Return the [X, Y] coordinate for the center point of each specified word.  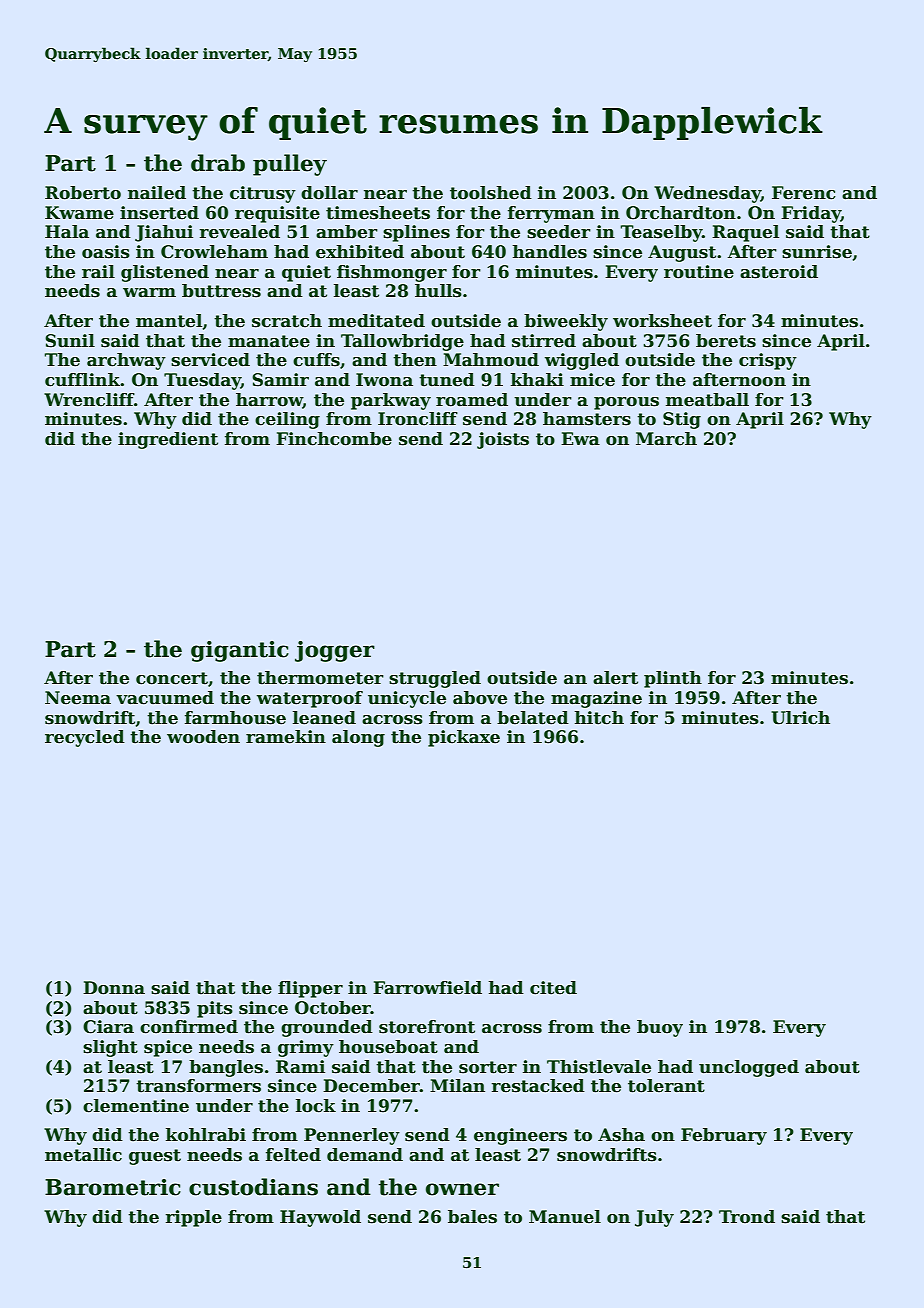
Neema [78, 698]
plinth [673, 679]
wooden [203, 737]
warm [149, 293]
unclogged [749, 1068]
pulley [290, 165]
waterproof [310, 699]
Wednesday [707, 194]
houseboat [388, 1047]
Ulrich [800, 718]
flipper [310, 989]
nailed [157, 193]
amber [347, 232]
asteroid [779, 272]
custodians [253, 1187]
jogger [335, 651]
